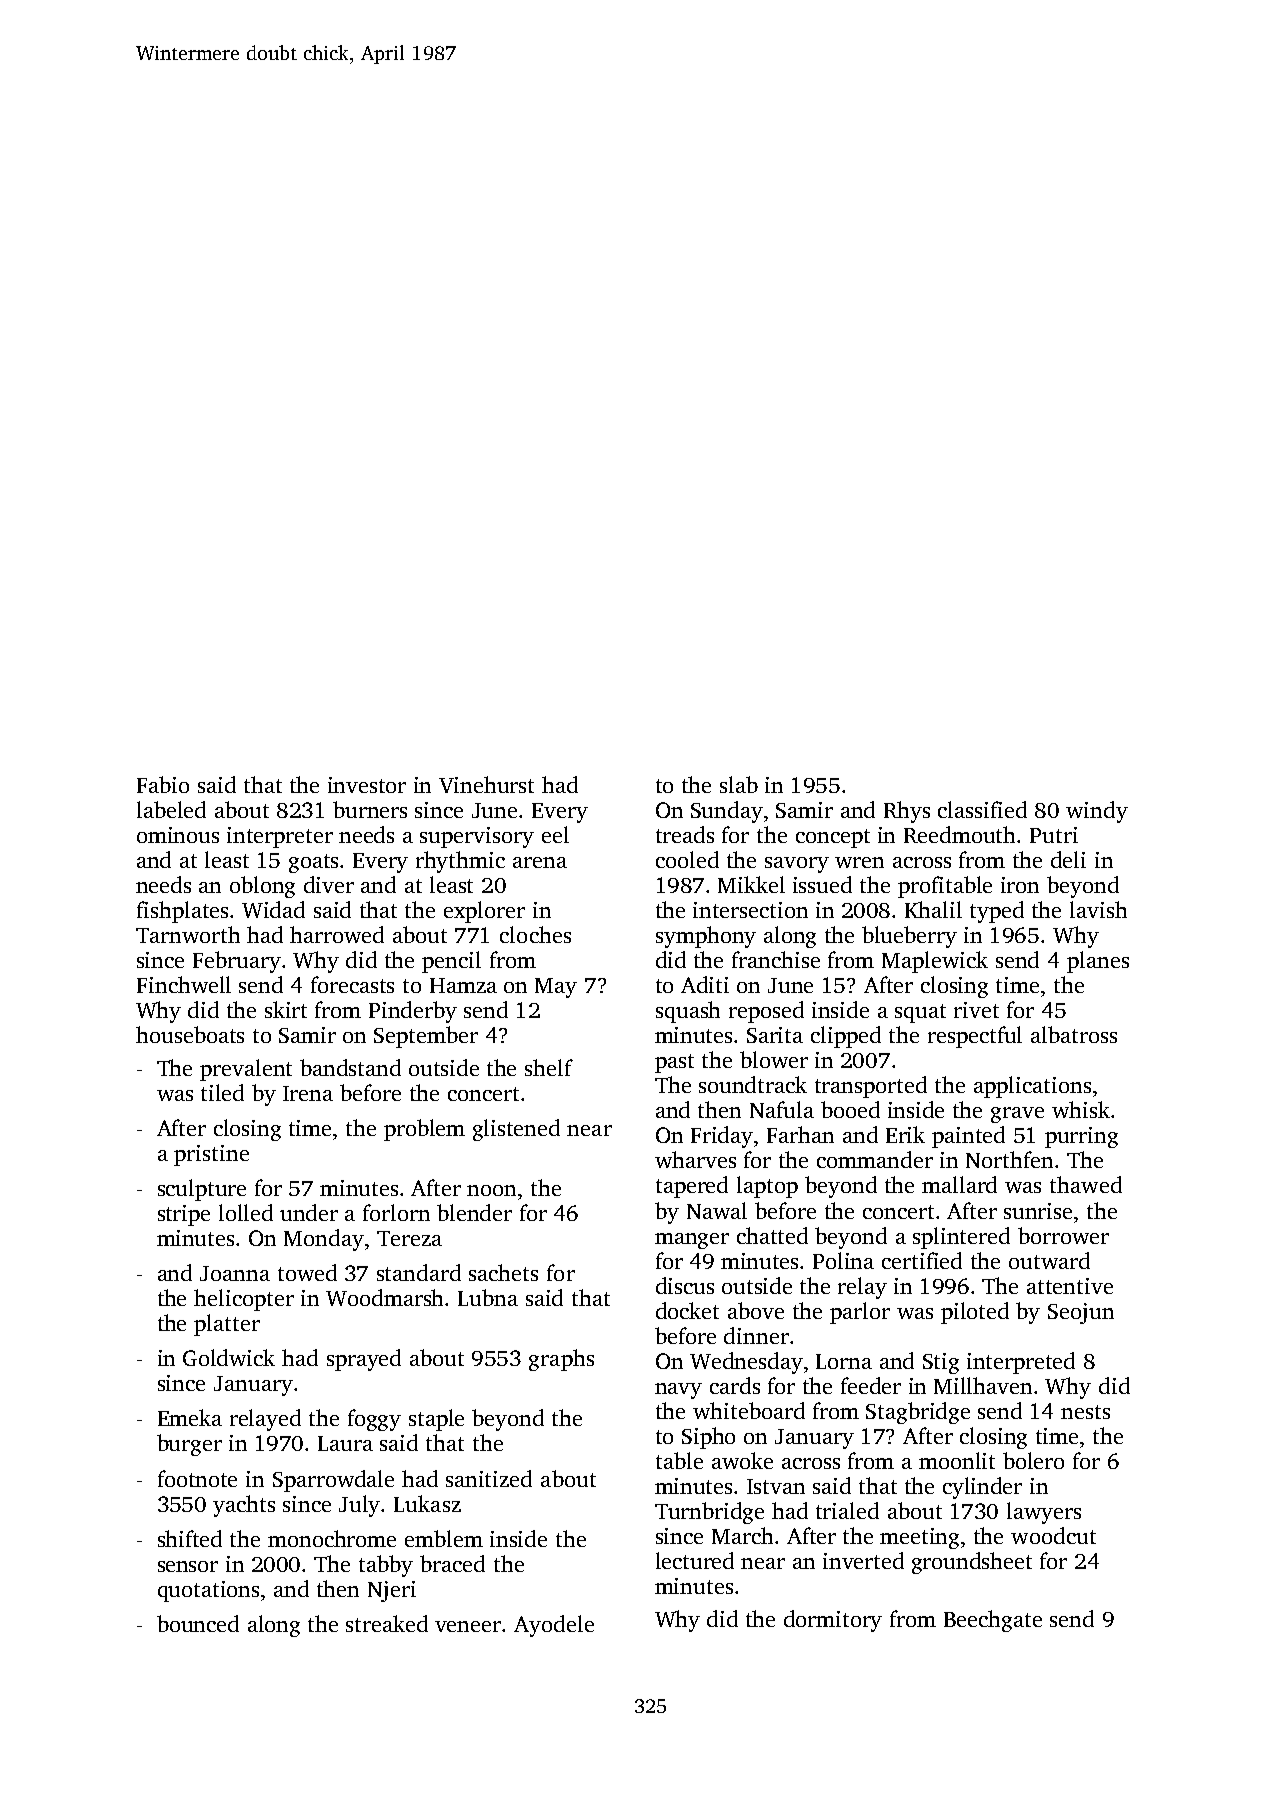 The height and width of the screenshot is (1793, 1267). Describe the element at coordinates (688, 1012) in the screenshot. I see `squash` at that location.
